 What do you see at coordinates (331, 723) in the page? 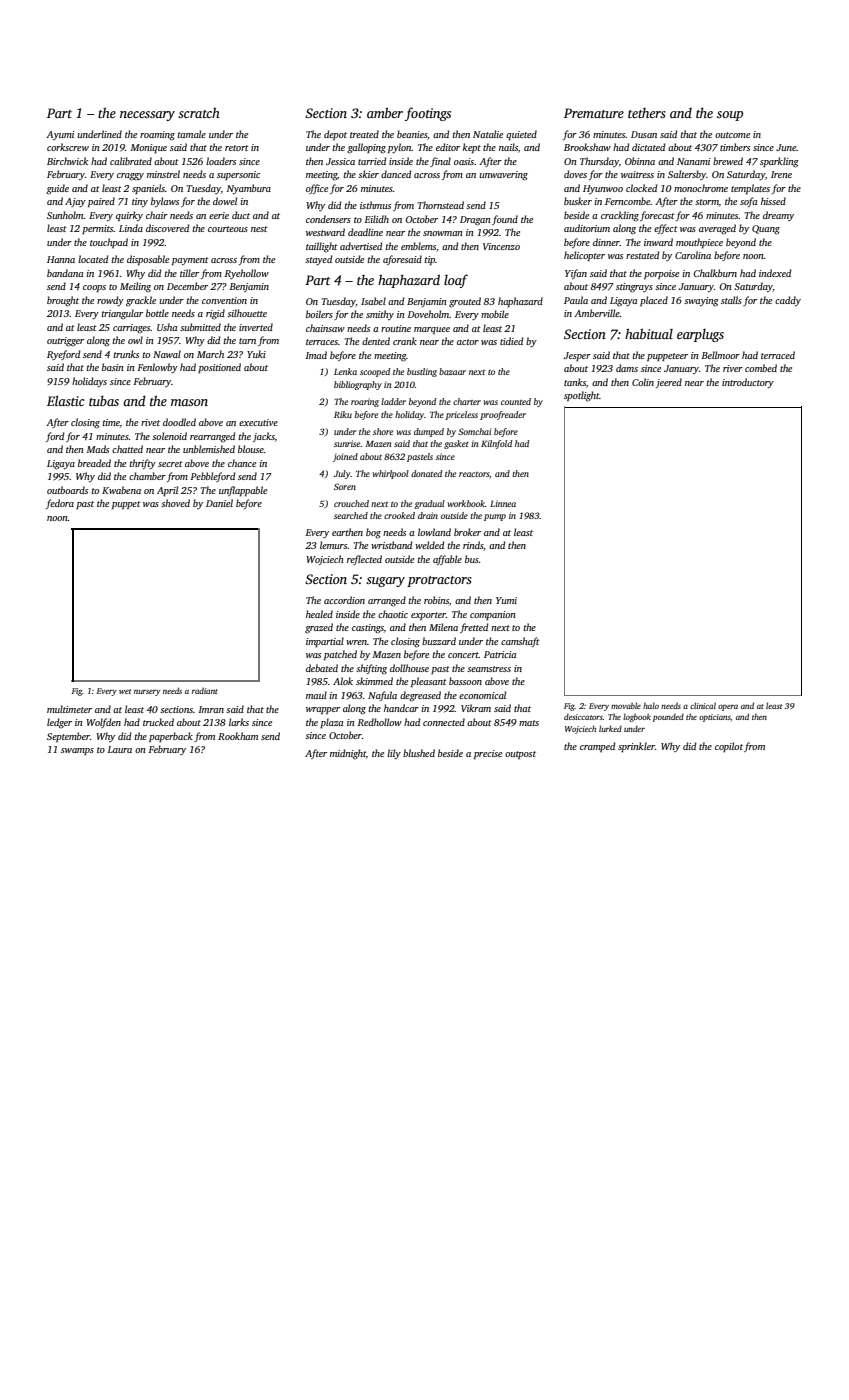
I see `plaza` at bounding box center [331, 723].
